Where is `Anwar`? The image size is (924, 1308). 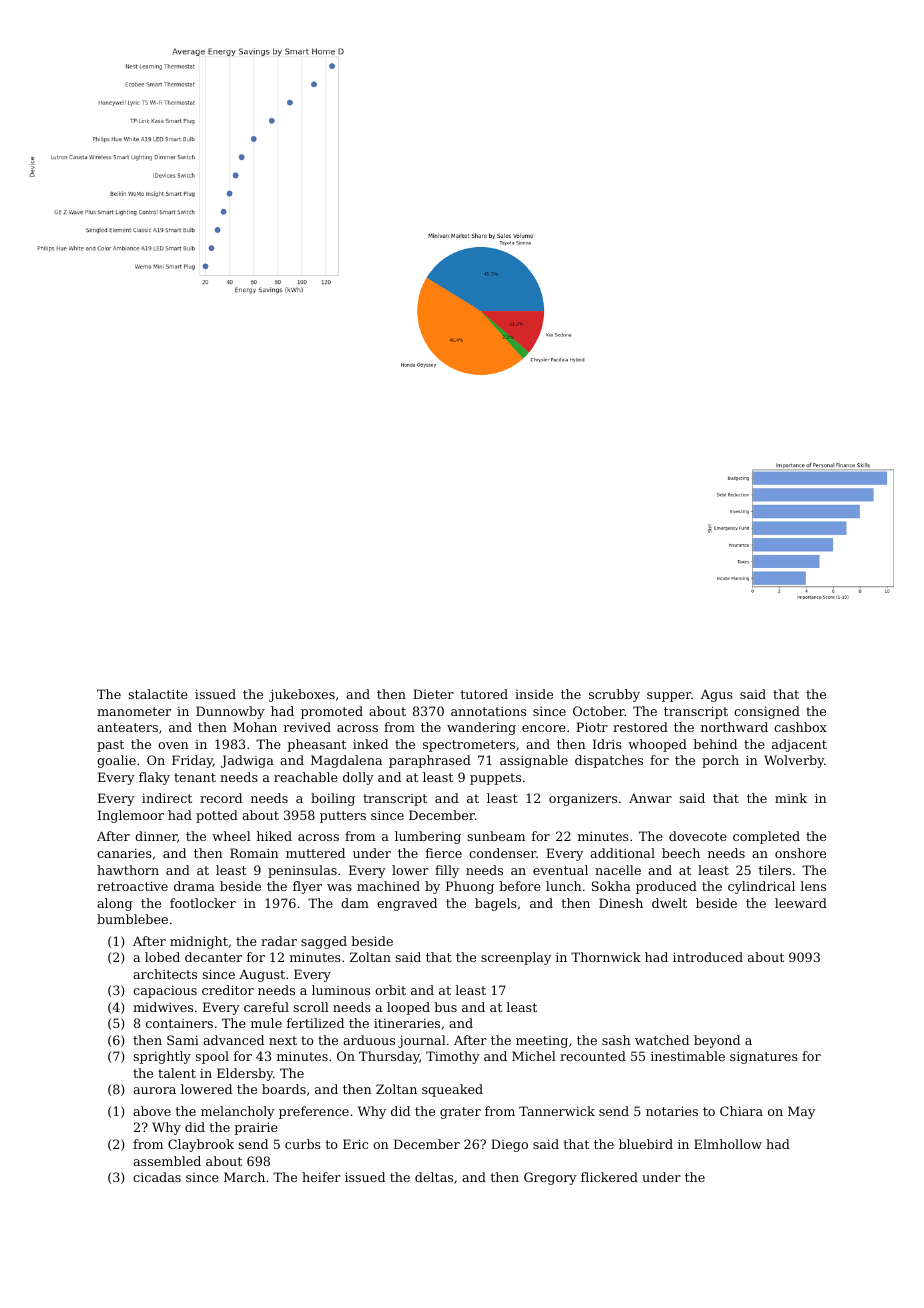
Anwar is located at coordinates (650, 798).
